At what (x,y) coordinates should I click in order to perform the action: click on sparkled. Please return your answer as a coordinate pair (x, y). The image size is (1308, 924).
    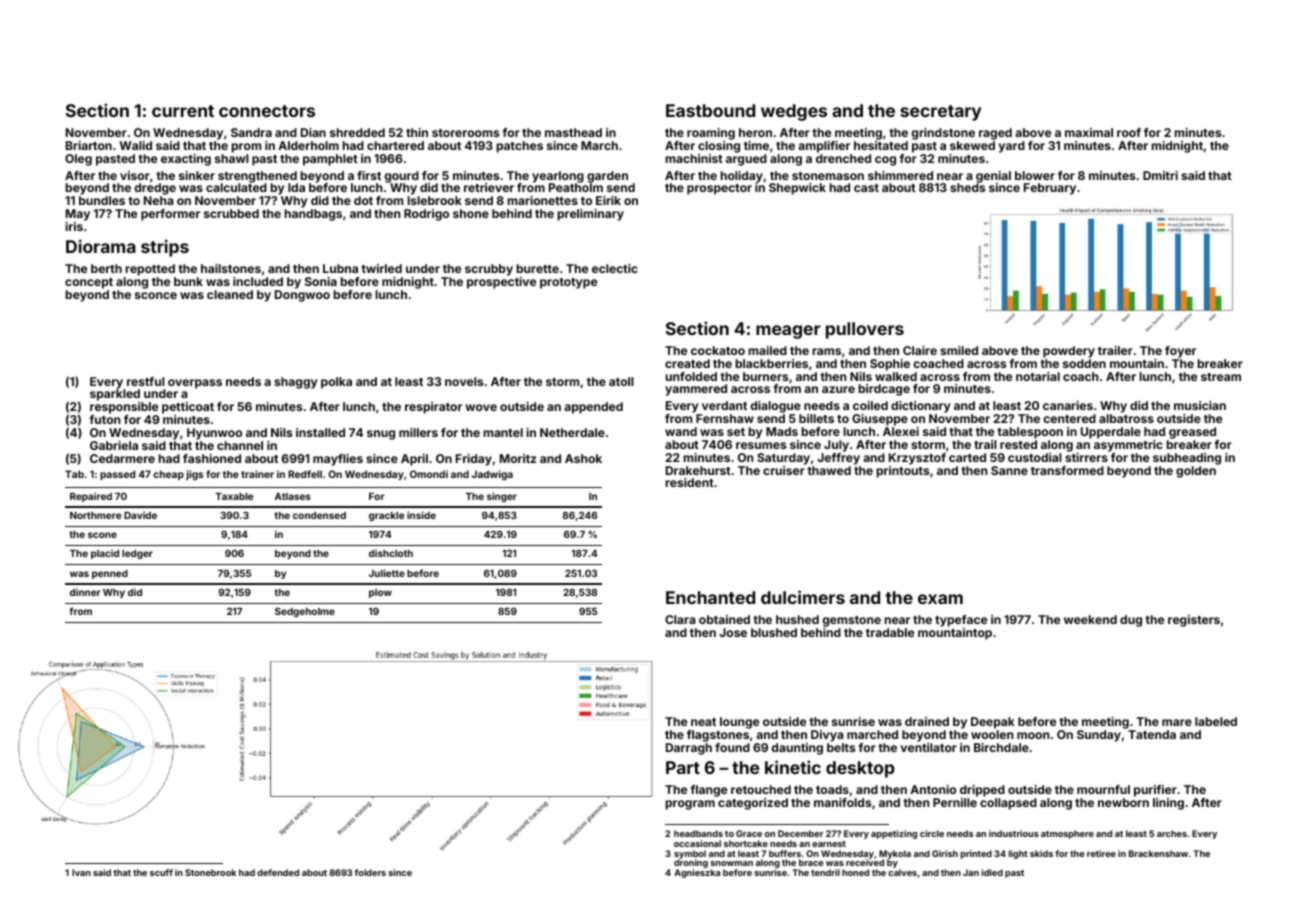
    Looking at the image, I should click on (115, 395).
